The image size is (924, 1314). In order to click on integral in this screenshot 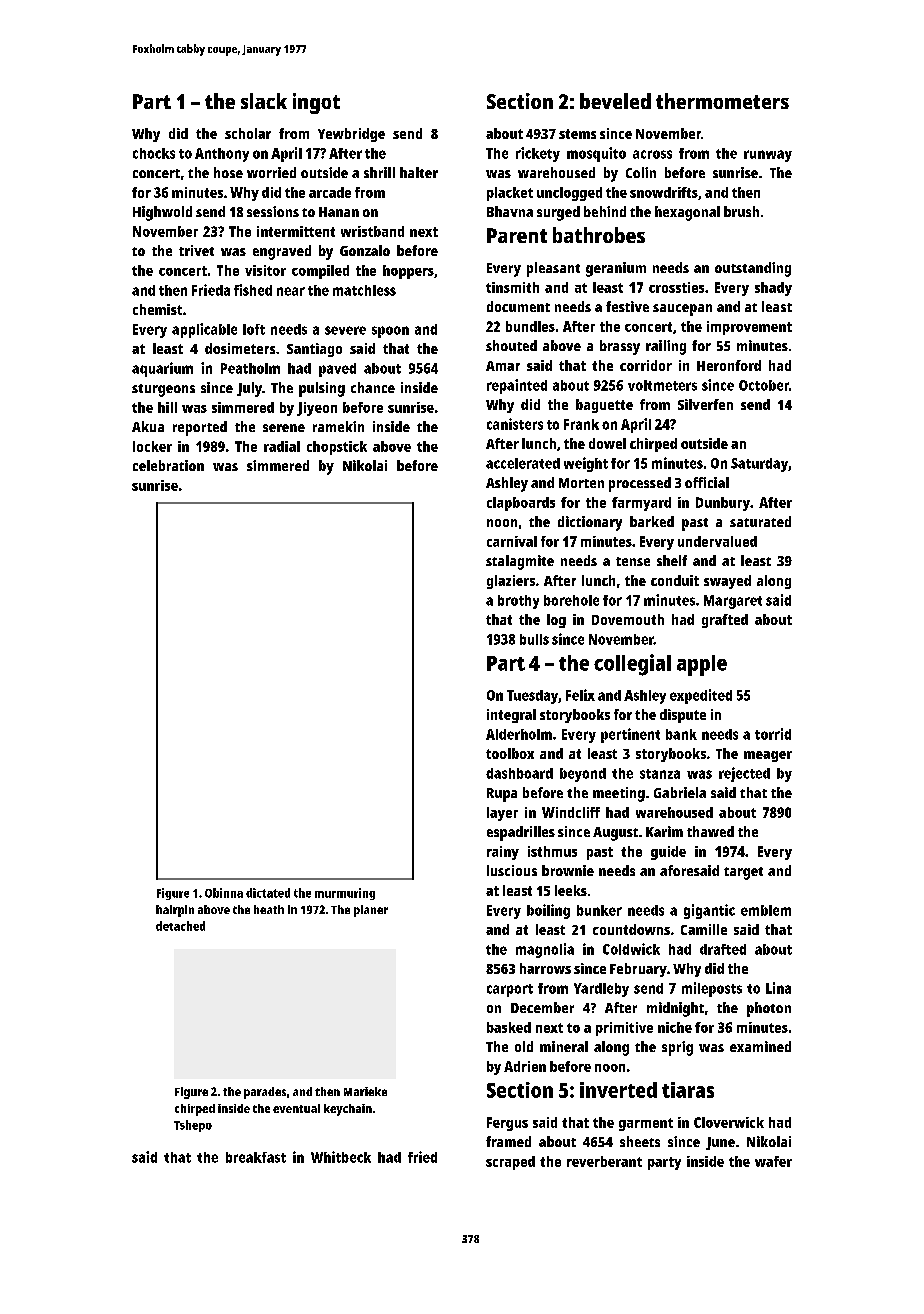, I will do `click(511, 716)`.
